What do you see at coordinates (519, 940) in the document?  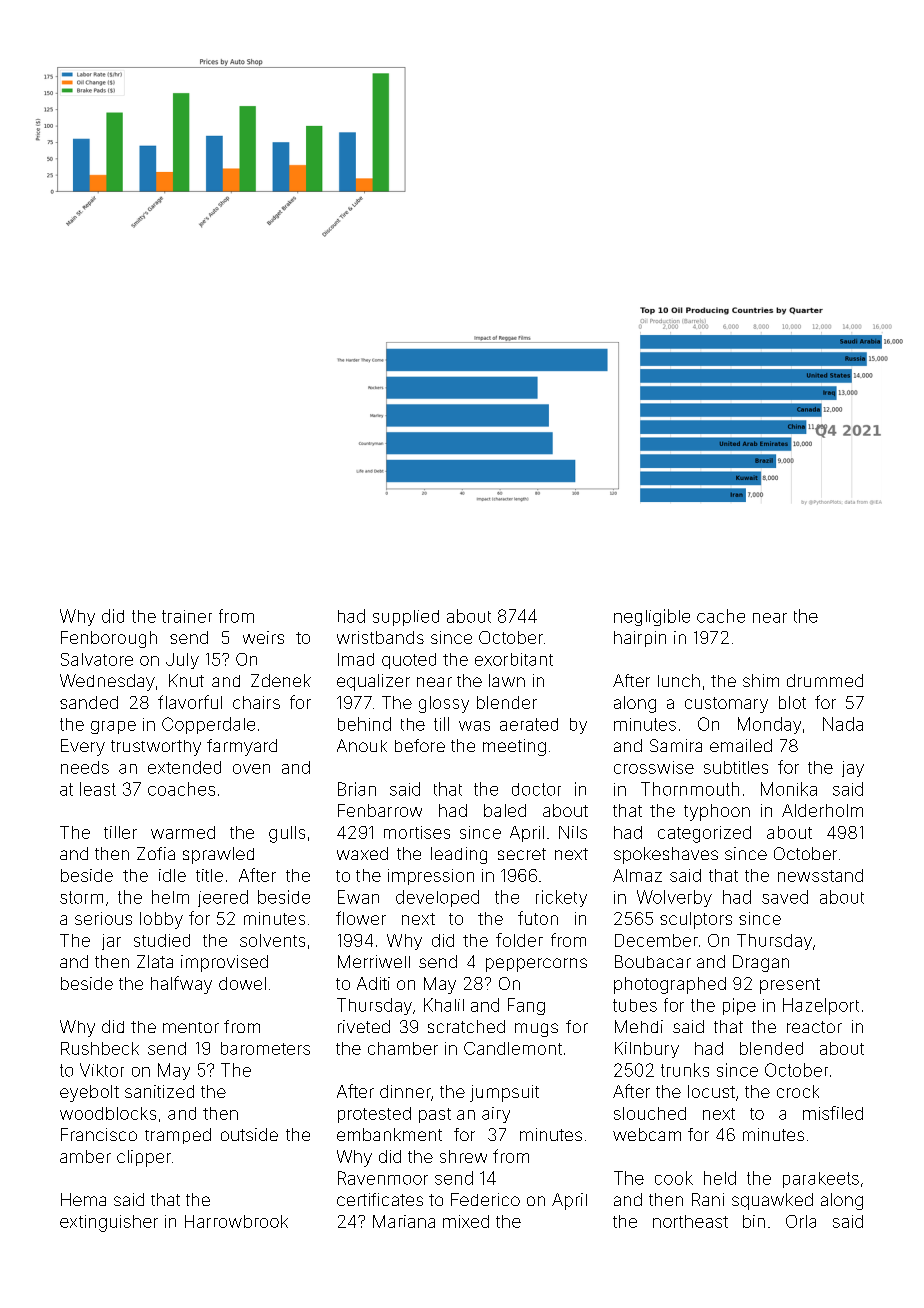 I see `folder` at bounding box center [519, 940].
